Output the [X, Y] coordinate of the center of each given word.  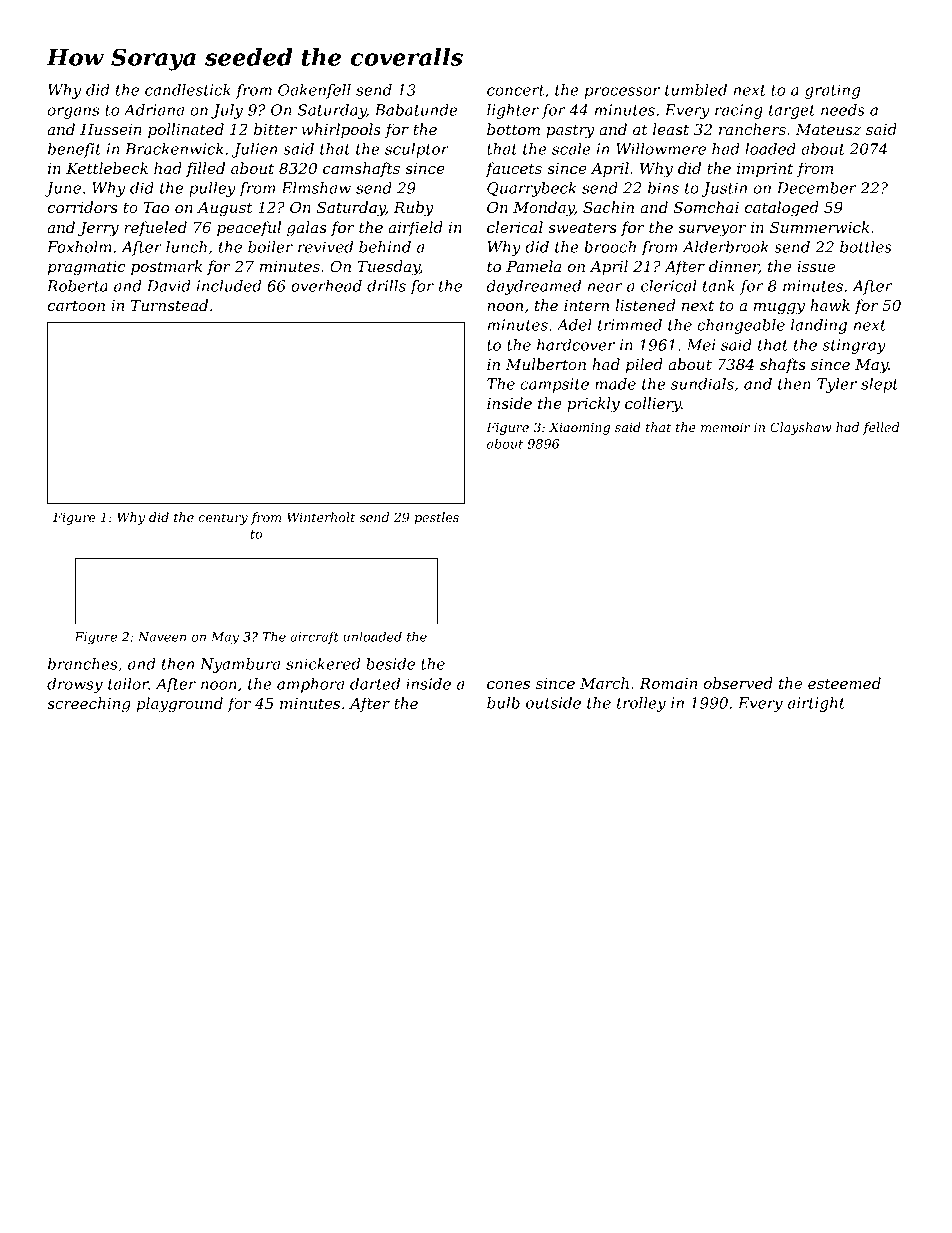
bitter [275, 129]
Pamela [533, 266]
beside [390, 664]
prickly [593, 405]
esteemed [844, 683]
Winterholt [321, 517]
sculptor [417, 150]
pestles [437, 518]
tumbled [696, 90]
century [223, 519]
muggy [779, 309]
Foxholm [79, 247]
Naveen [162, 637]
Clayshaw [801, 428]
